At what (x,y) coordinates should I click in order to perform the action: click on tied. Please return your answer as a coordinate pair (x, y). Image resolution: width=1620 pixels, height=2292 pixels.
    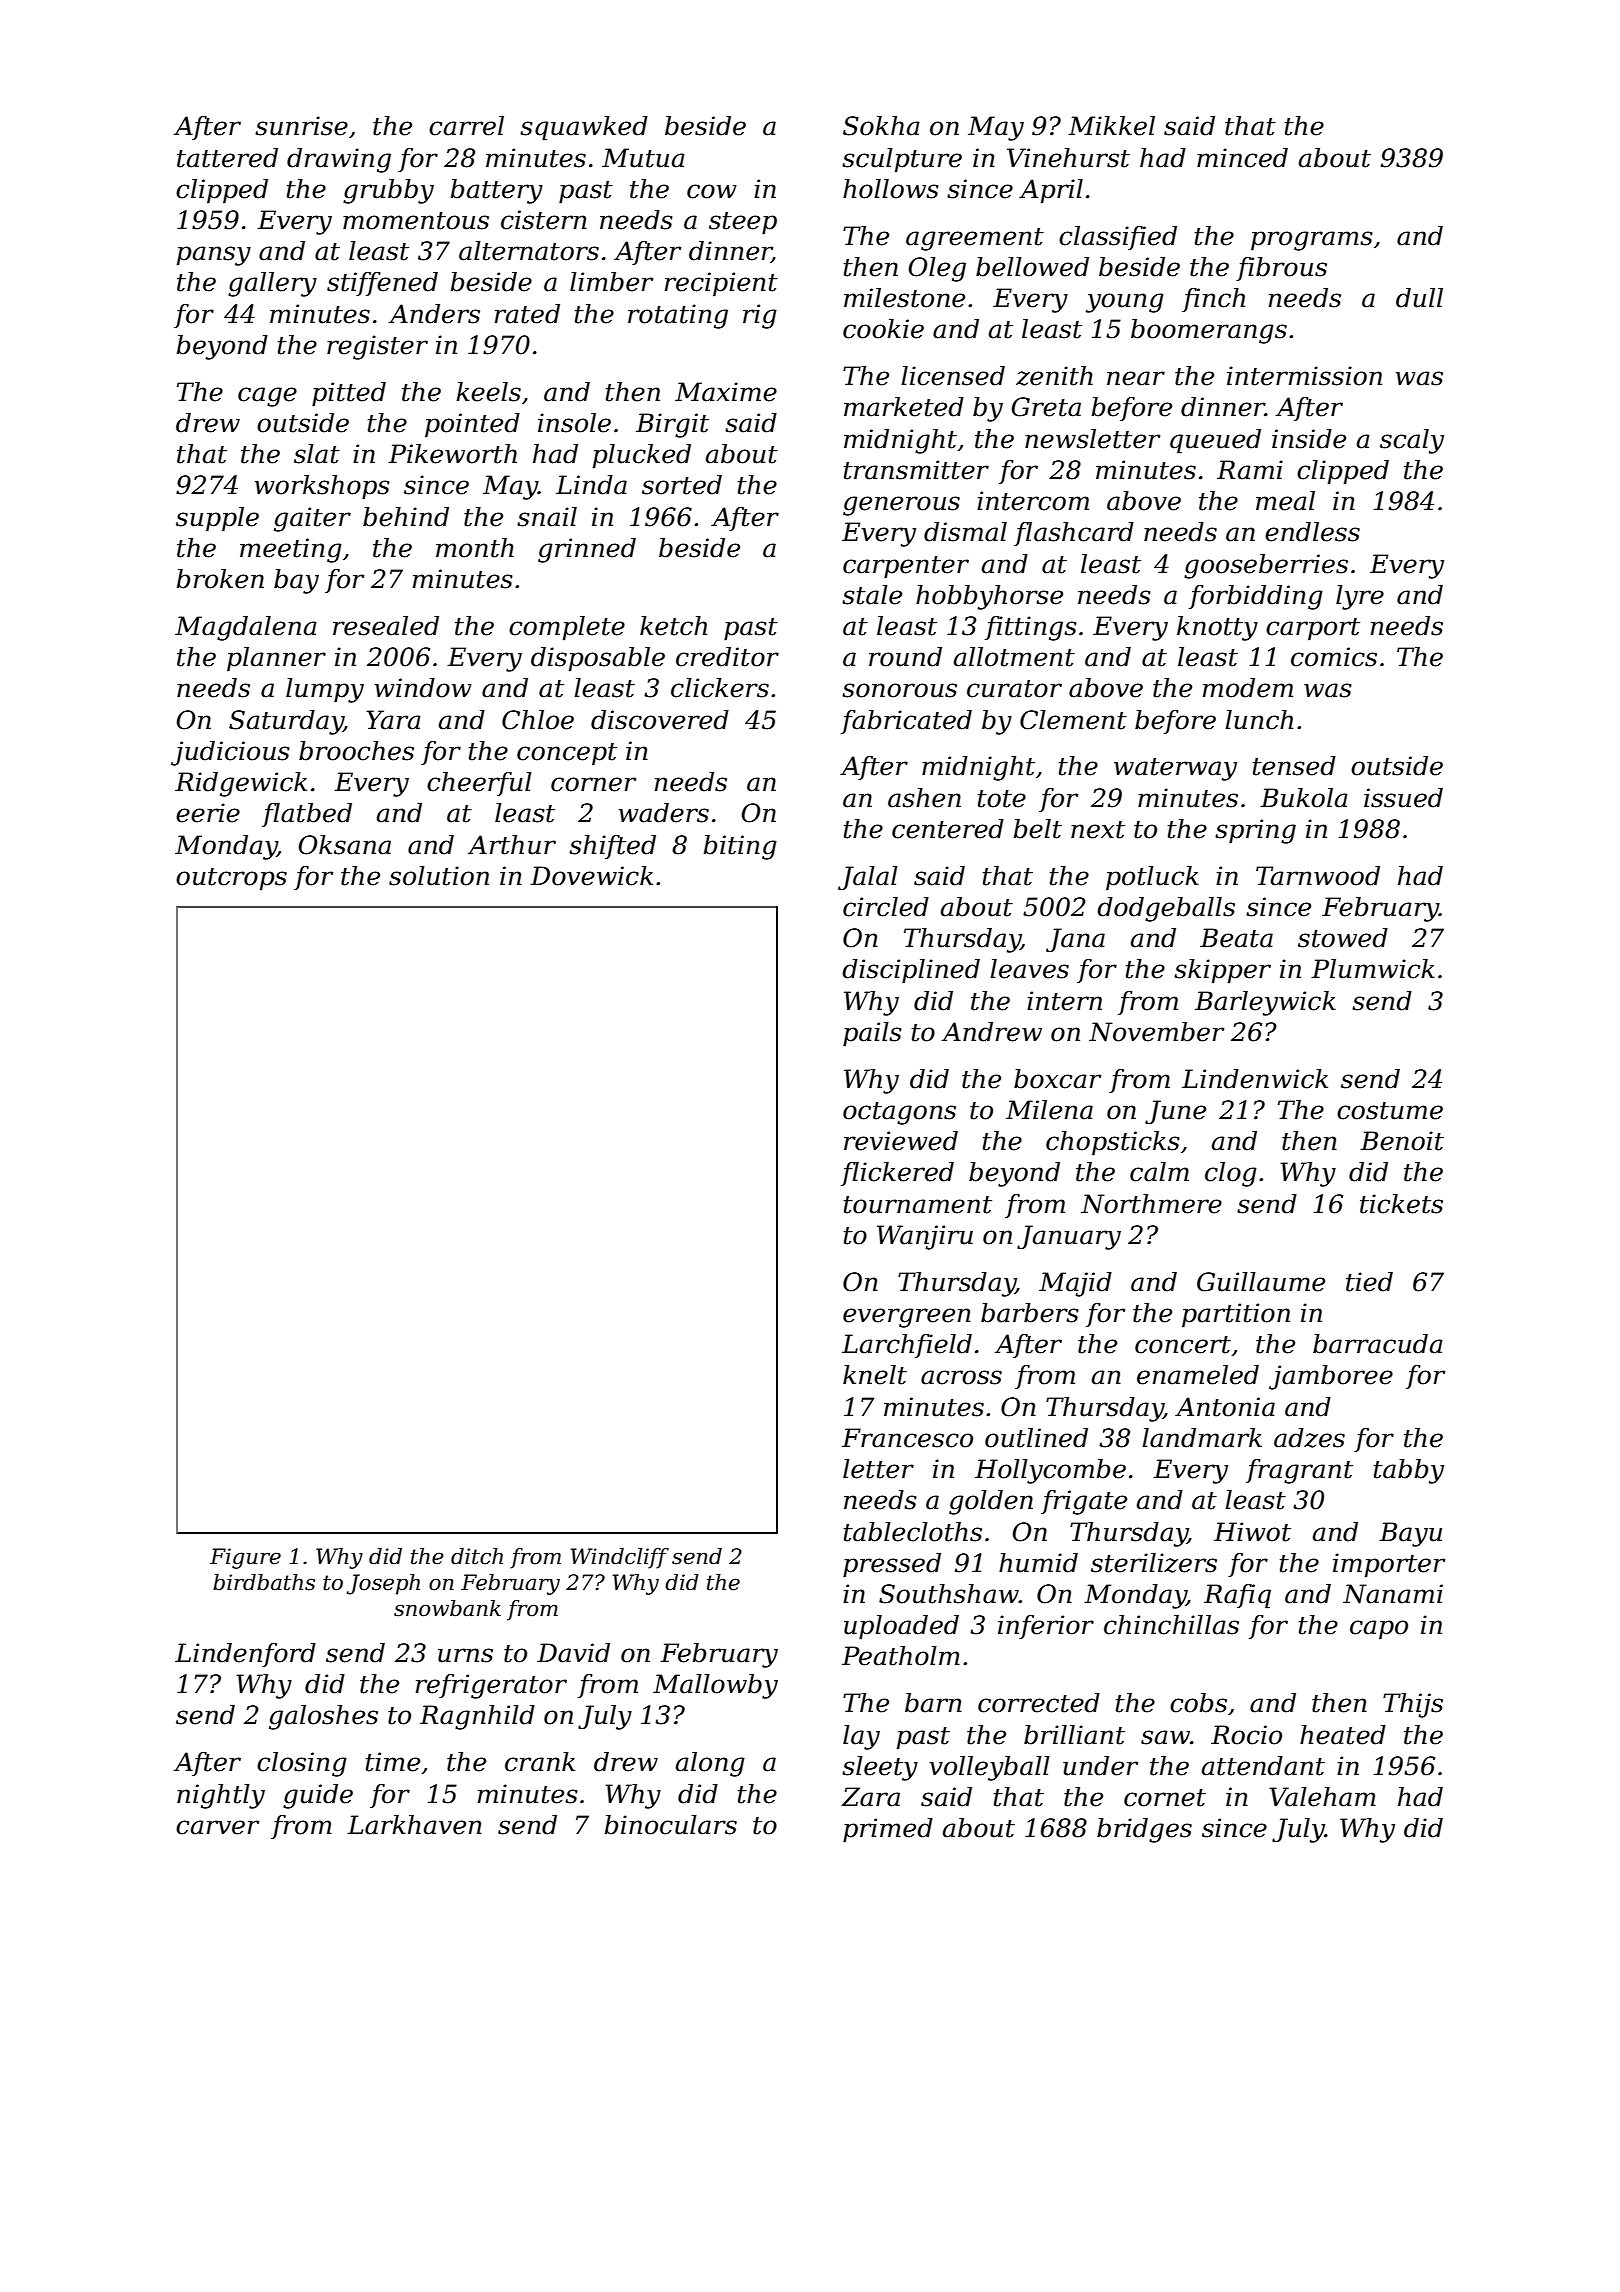
    Looking at the image, I should click on (1369, 1282).
